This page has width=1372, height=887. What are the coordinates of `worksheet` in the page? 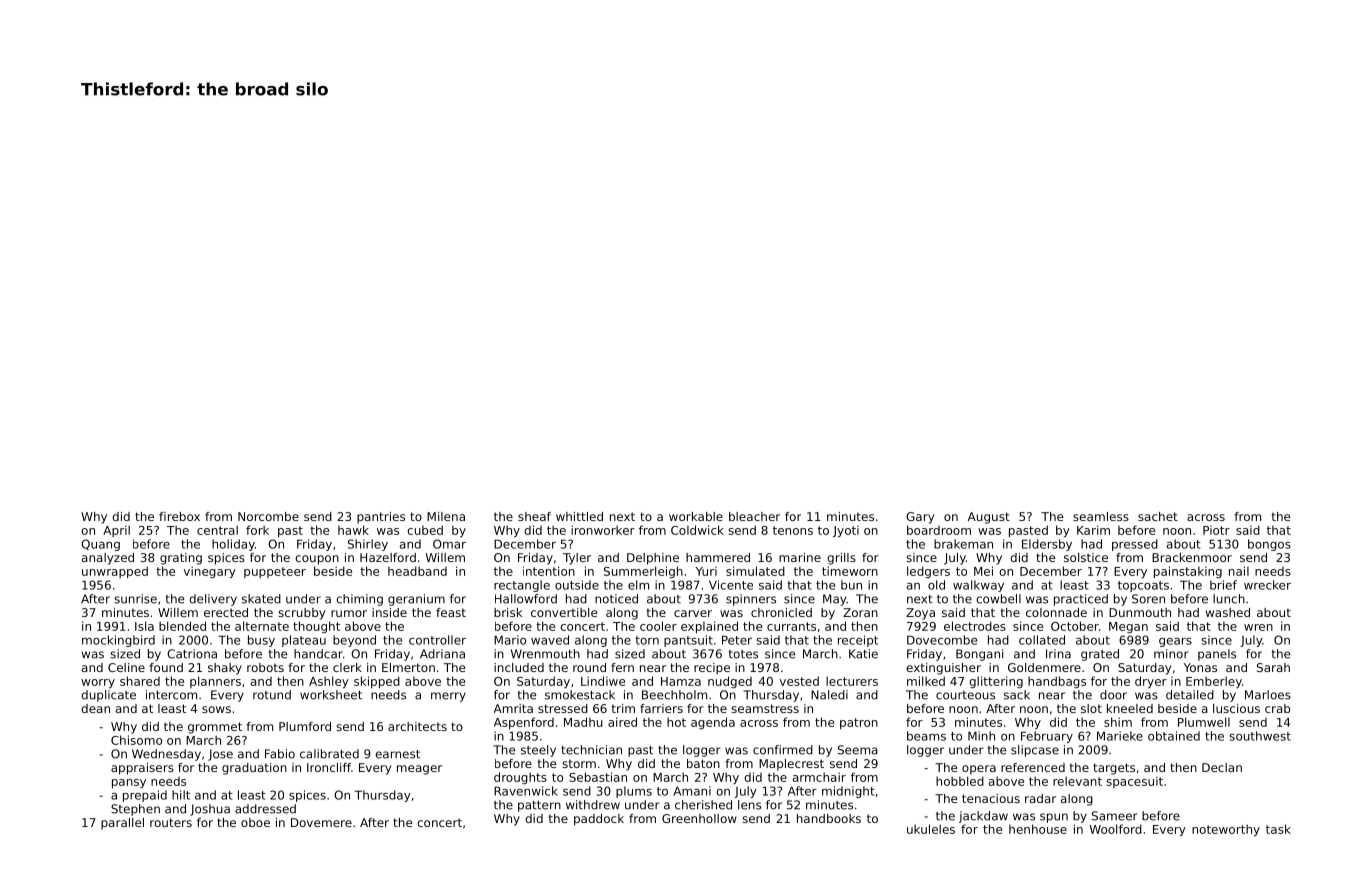 It's located at (331, 695).
